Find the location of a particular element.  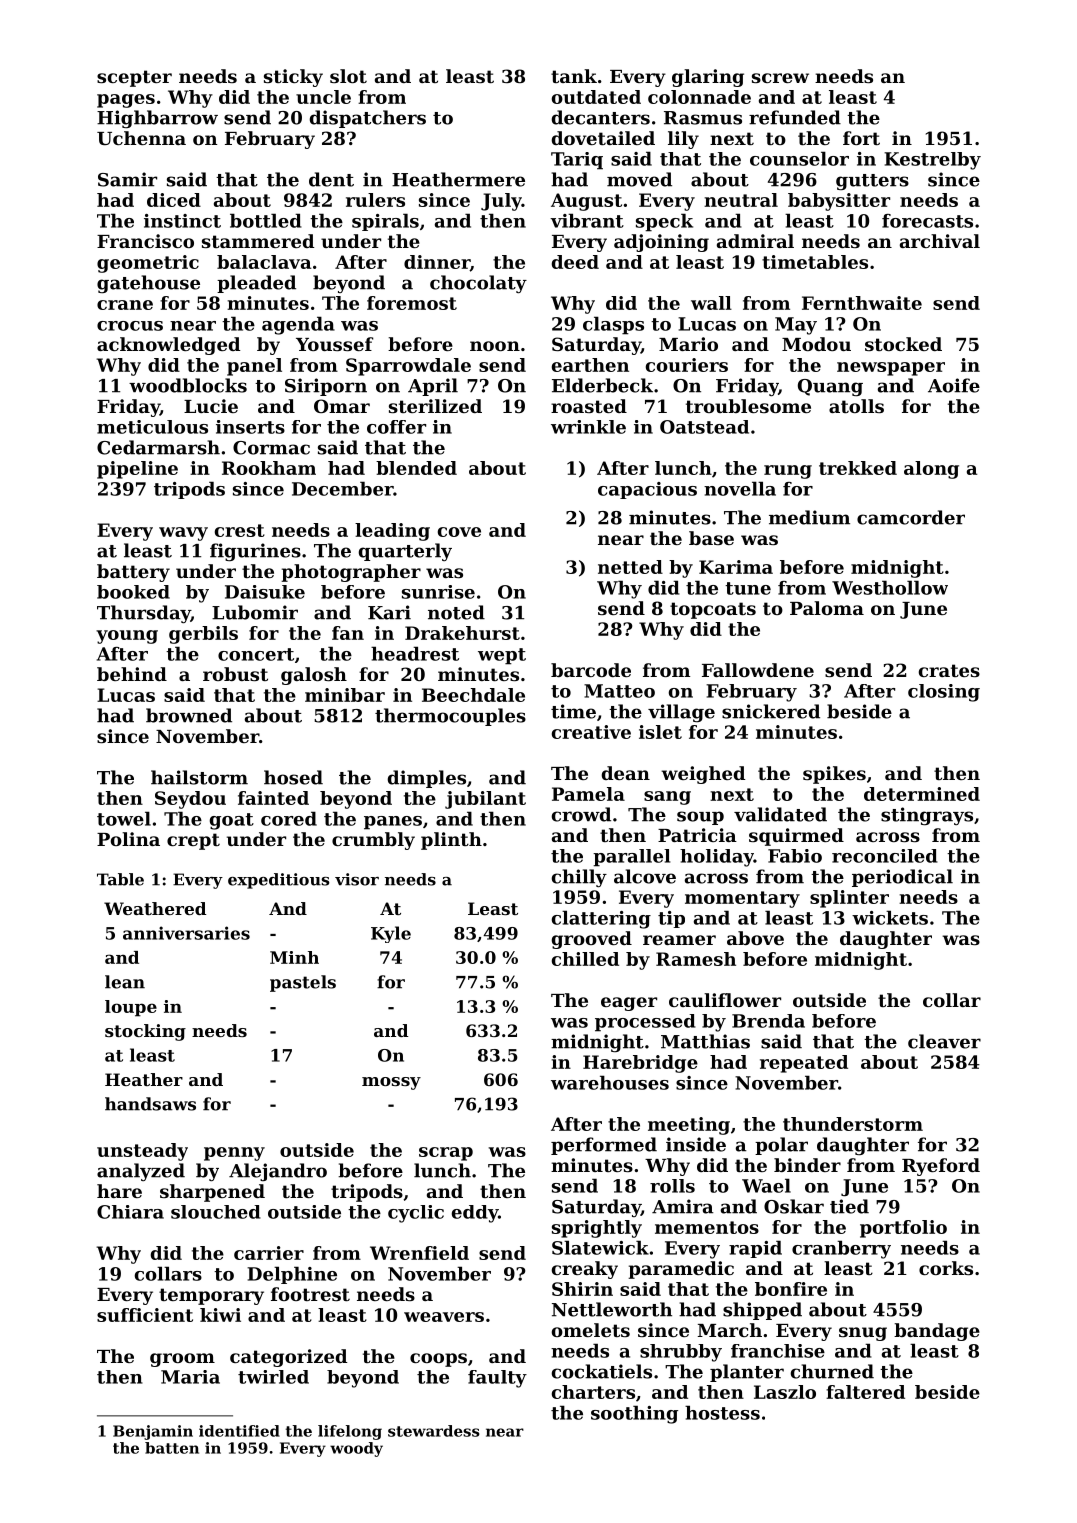

chilly is located at coordinates (579, 878).
